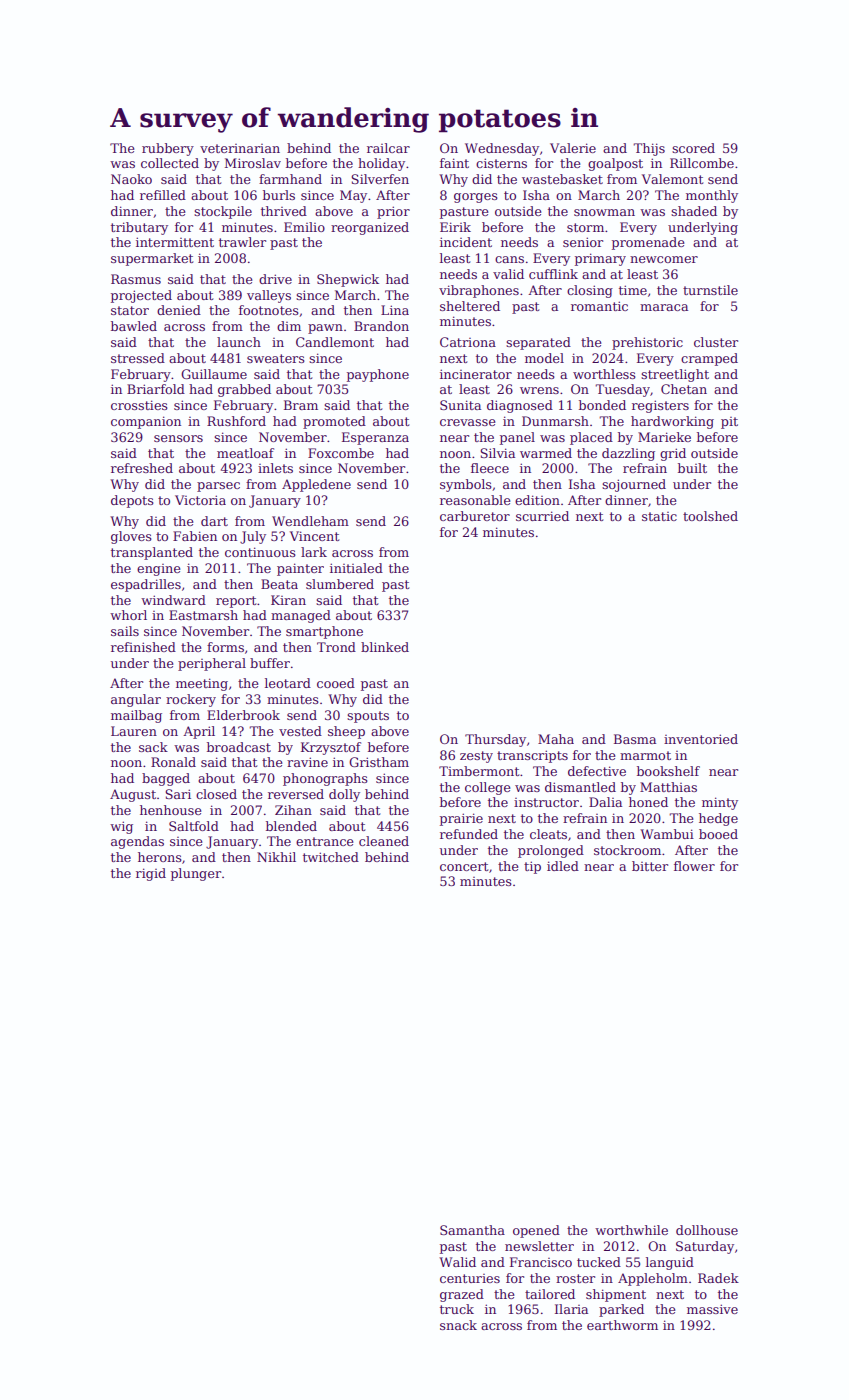  I want to click on veterinarian, so click(240, 148).
